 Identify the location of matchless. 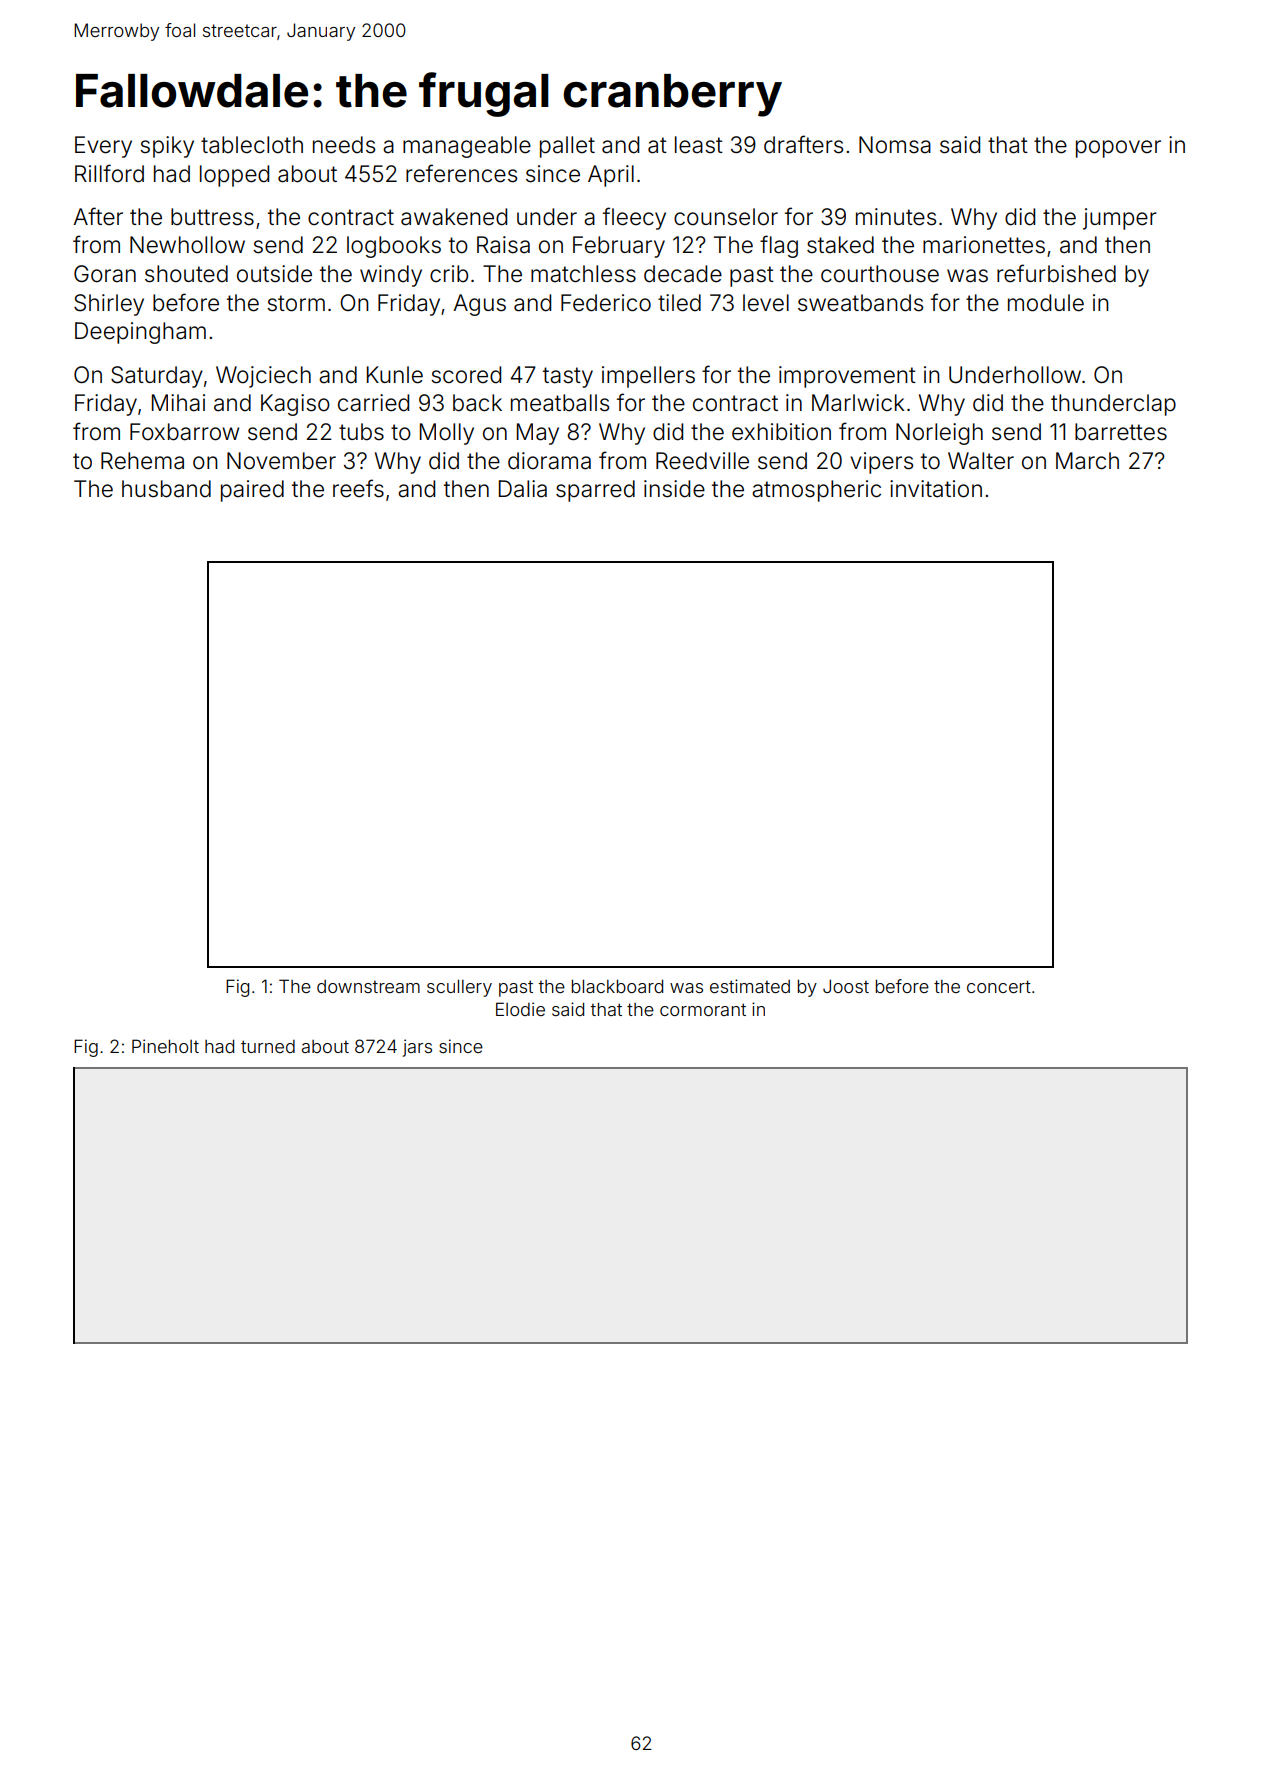
(583, 274).
